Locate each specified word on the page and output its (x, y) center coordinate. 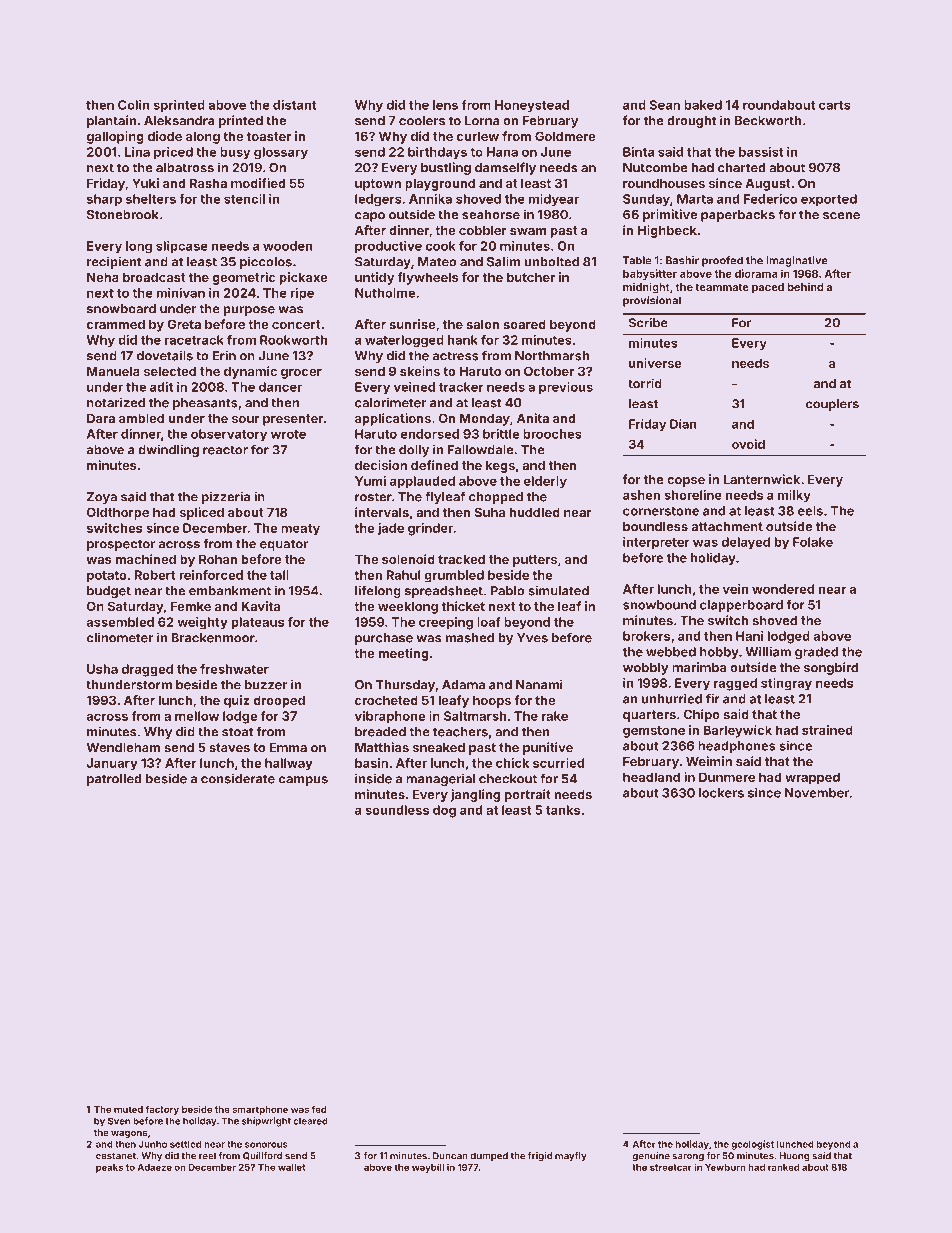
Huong (794, 1157)
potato (107, 577)
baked (703, 105)
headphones (737, 747)
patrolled (114, 780)
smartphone (260, 1110)
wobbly (646, 669)
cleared (310, 1121)
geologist (752, 1145)
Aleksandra (179, 121)
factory (162, 1110)
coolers (422, 121)
